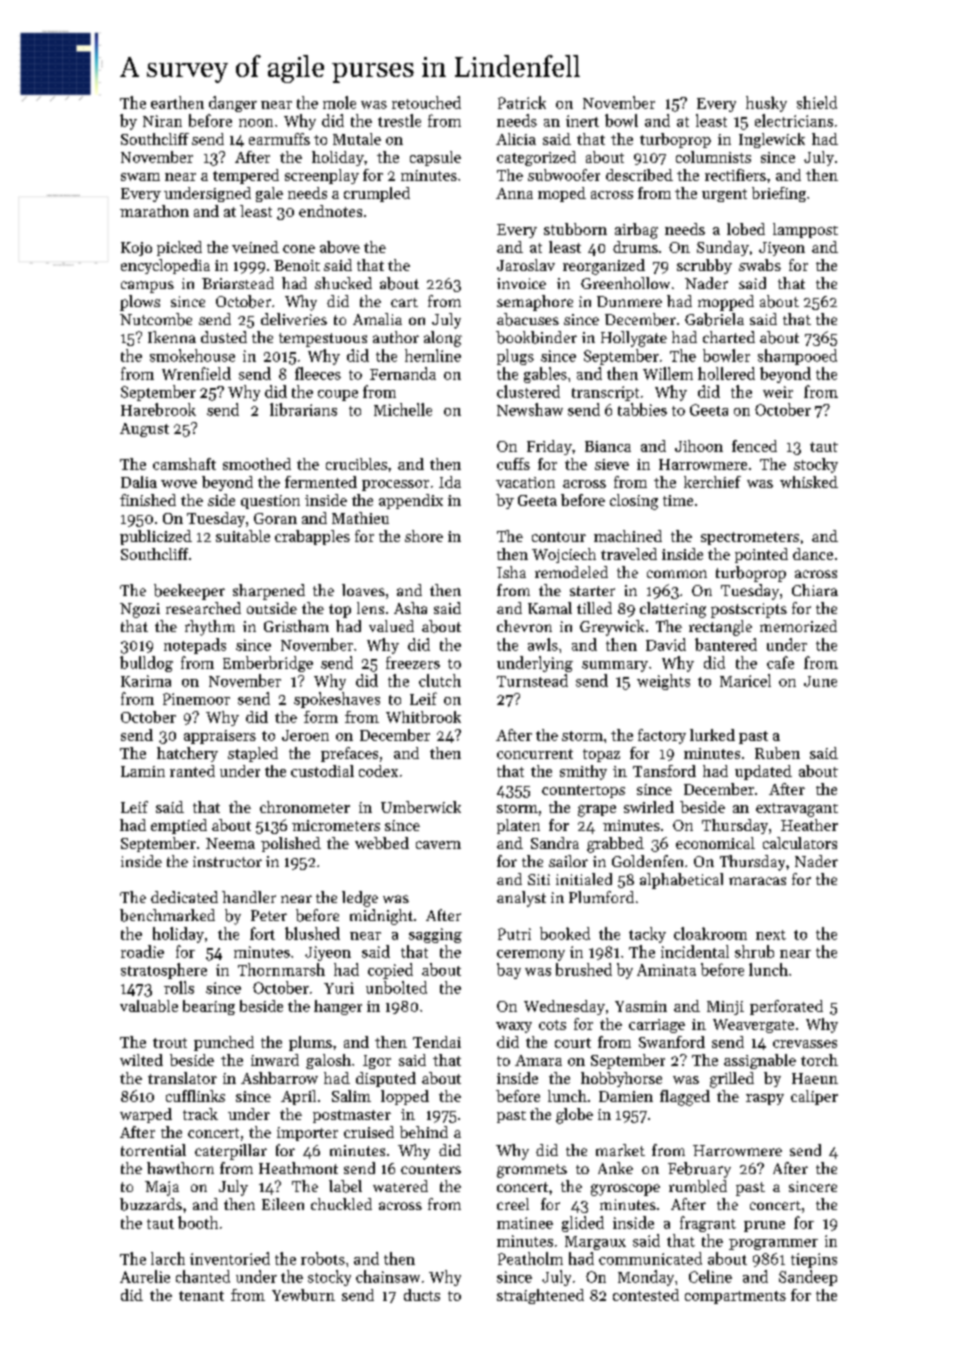  I want to click on husky, so click(766, 104).
